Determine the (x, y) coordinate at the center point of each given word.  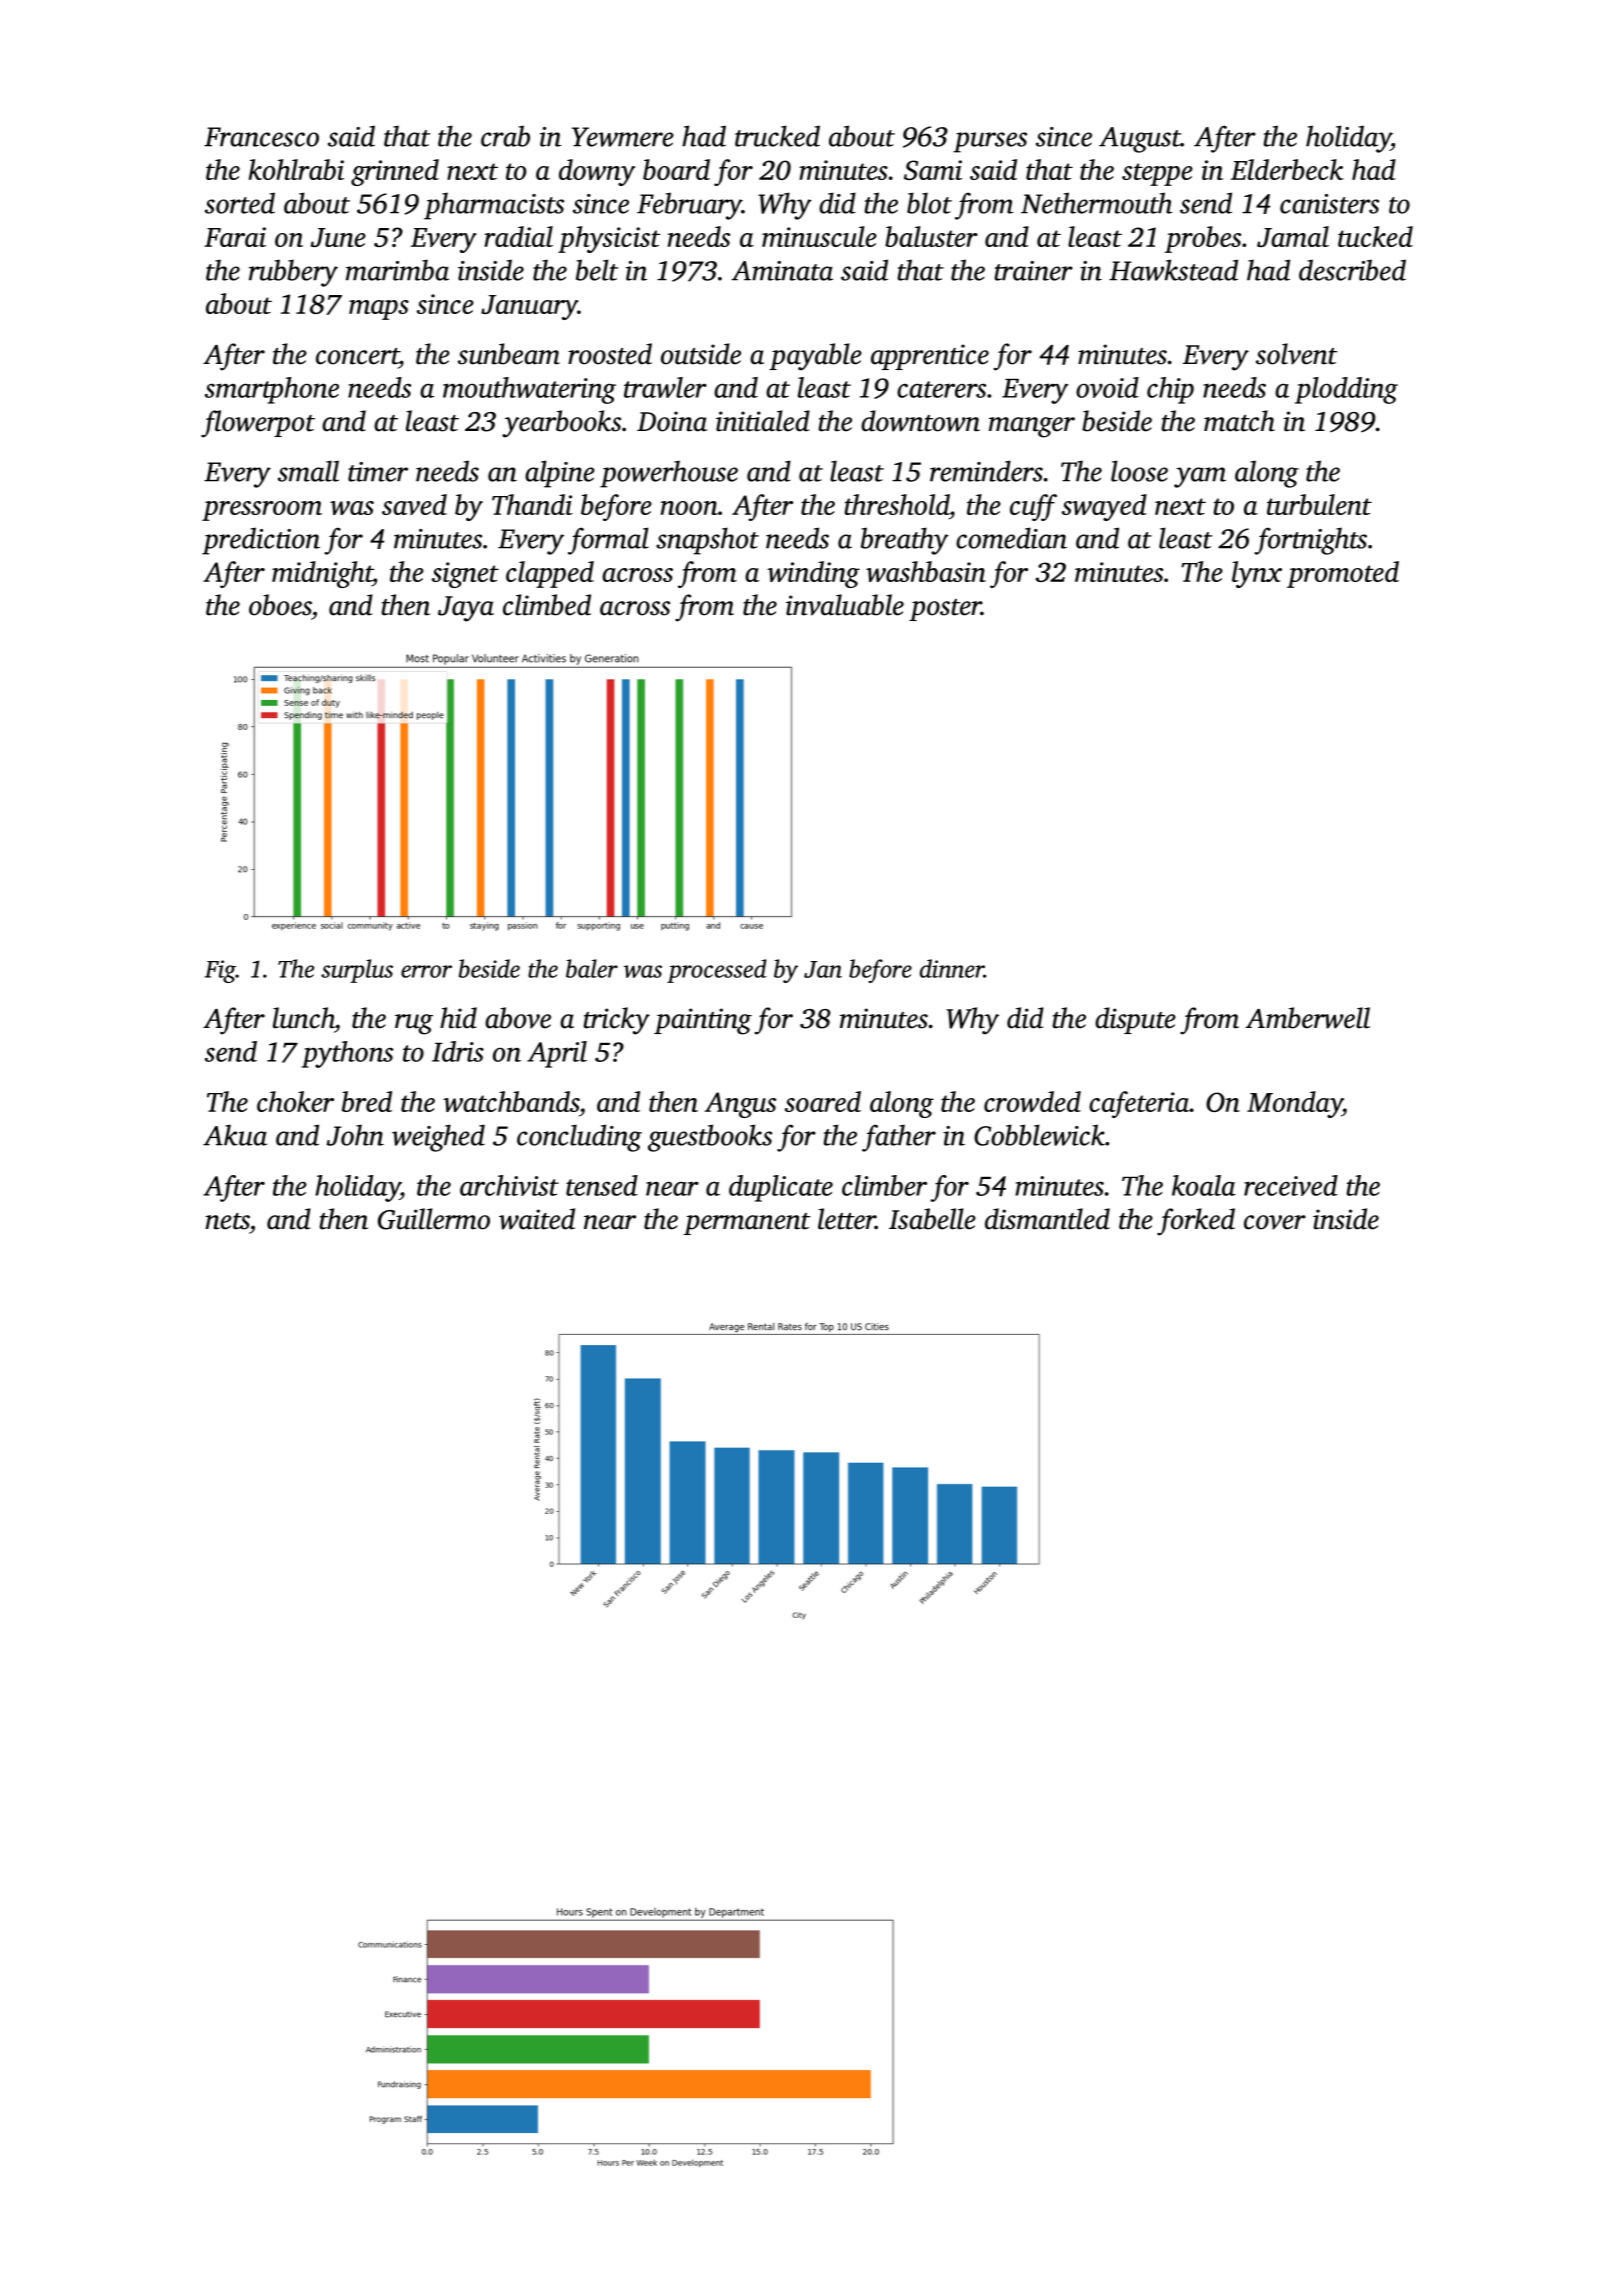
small (308, 471)
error (426, 971)
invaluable (845, 605)
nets (227, 1221)
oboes (280, 605)
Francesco (261, 137)
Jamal (1293, 236)
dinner (952, 968)
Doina (672, 421)
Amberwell (1308, 1018)
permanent (747, 1224)
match (1239, 421)
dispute (1135, 1020)
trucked (777, 136)
